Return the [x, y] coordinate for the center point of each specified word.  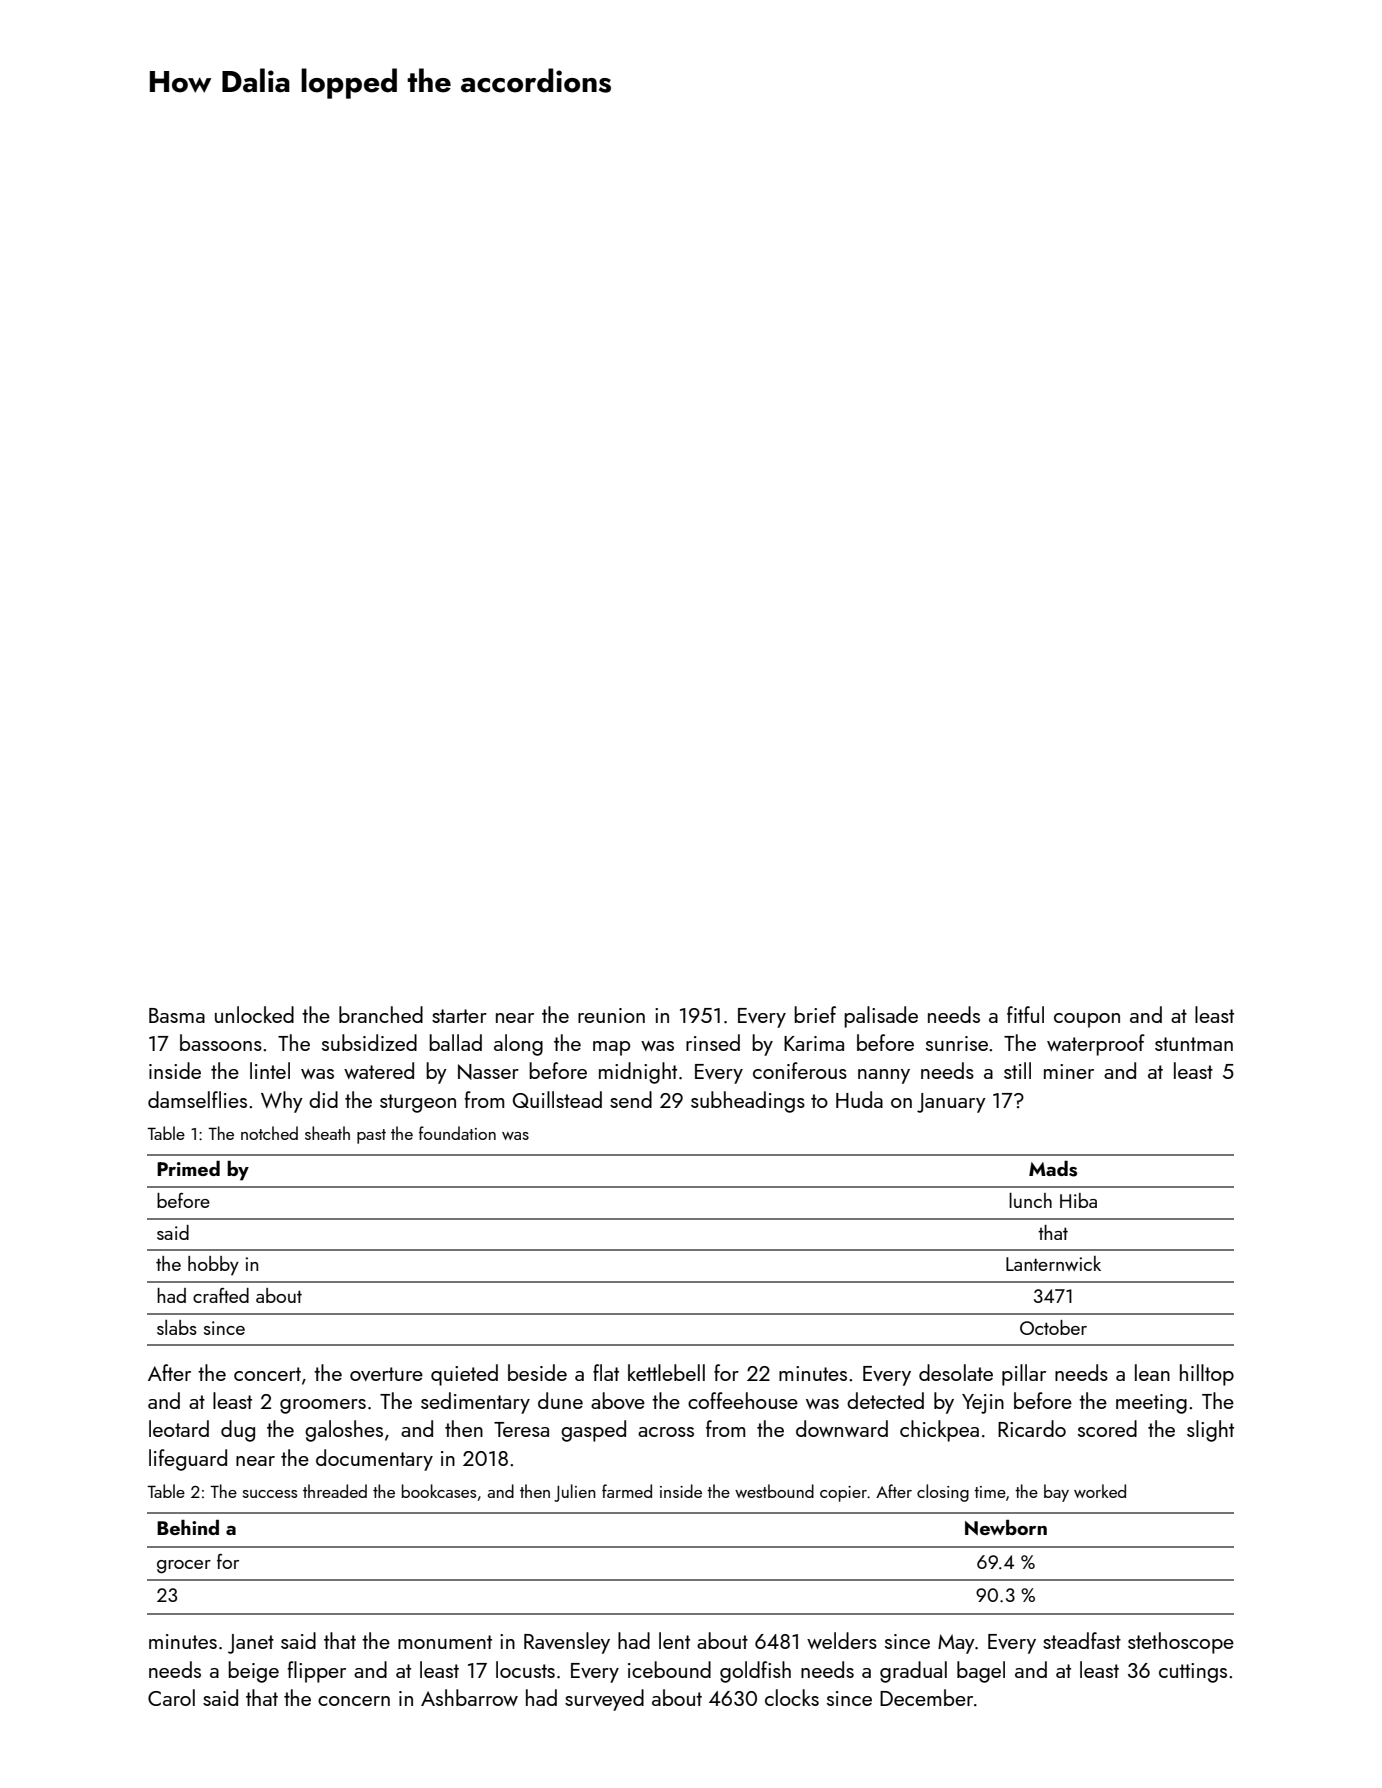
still [1017, 1070]
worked [1100, 1491]
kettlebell [666, 1372]
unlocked [254, 1014]
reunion [611, 1015]
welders [842, 1640]
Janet [251, 1644]
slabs [177, 1327]
